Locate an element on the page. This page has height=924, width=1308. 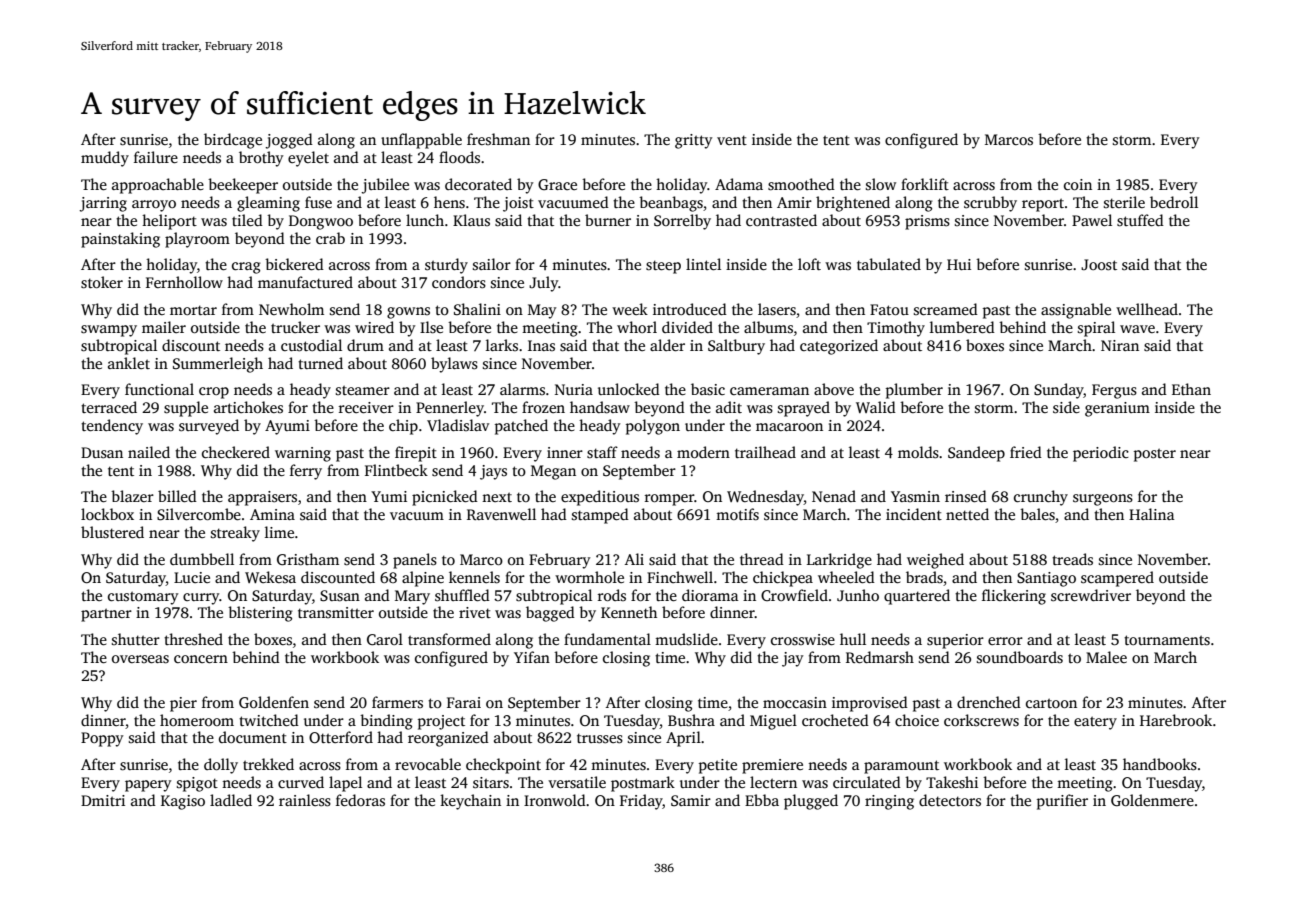
scrubby is located at coordinates (990, 204).
